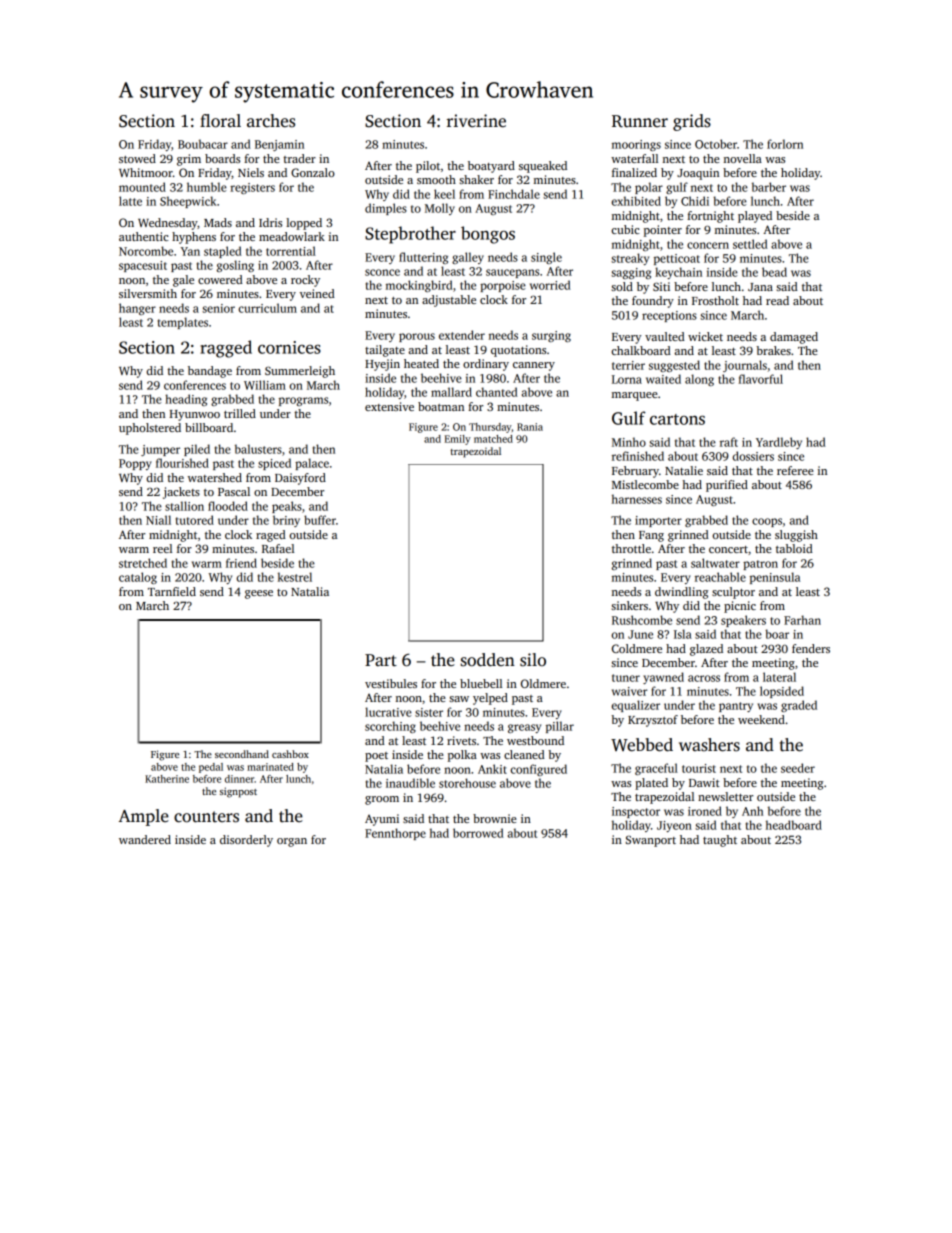 The image size is (952, 1233). Describe the element at coordinates (476, 121) in the screenshot. I see `riverine` at that location.
